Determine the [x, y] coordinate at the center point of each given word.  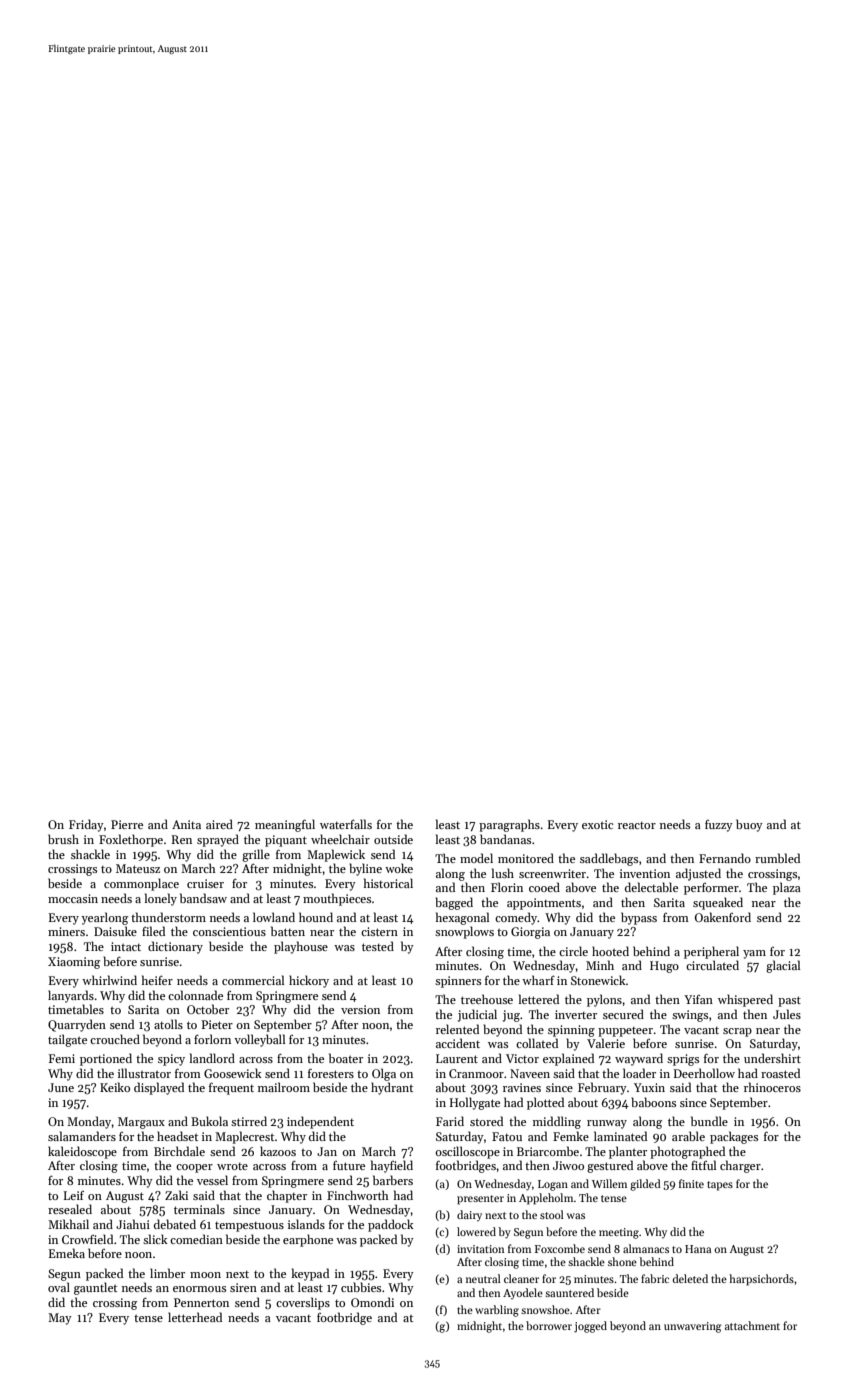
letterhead [195, 1317]
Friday [86, 825]
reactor [637, 825]
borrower [549, 1325]
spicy [171, 1060]
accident [458, 1043]
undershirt [772, 1058]
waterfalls [346, 824]
